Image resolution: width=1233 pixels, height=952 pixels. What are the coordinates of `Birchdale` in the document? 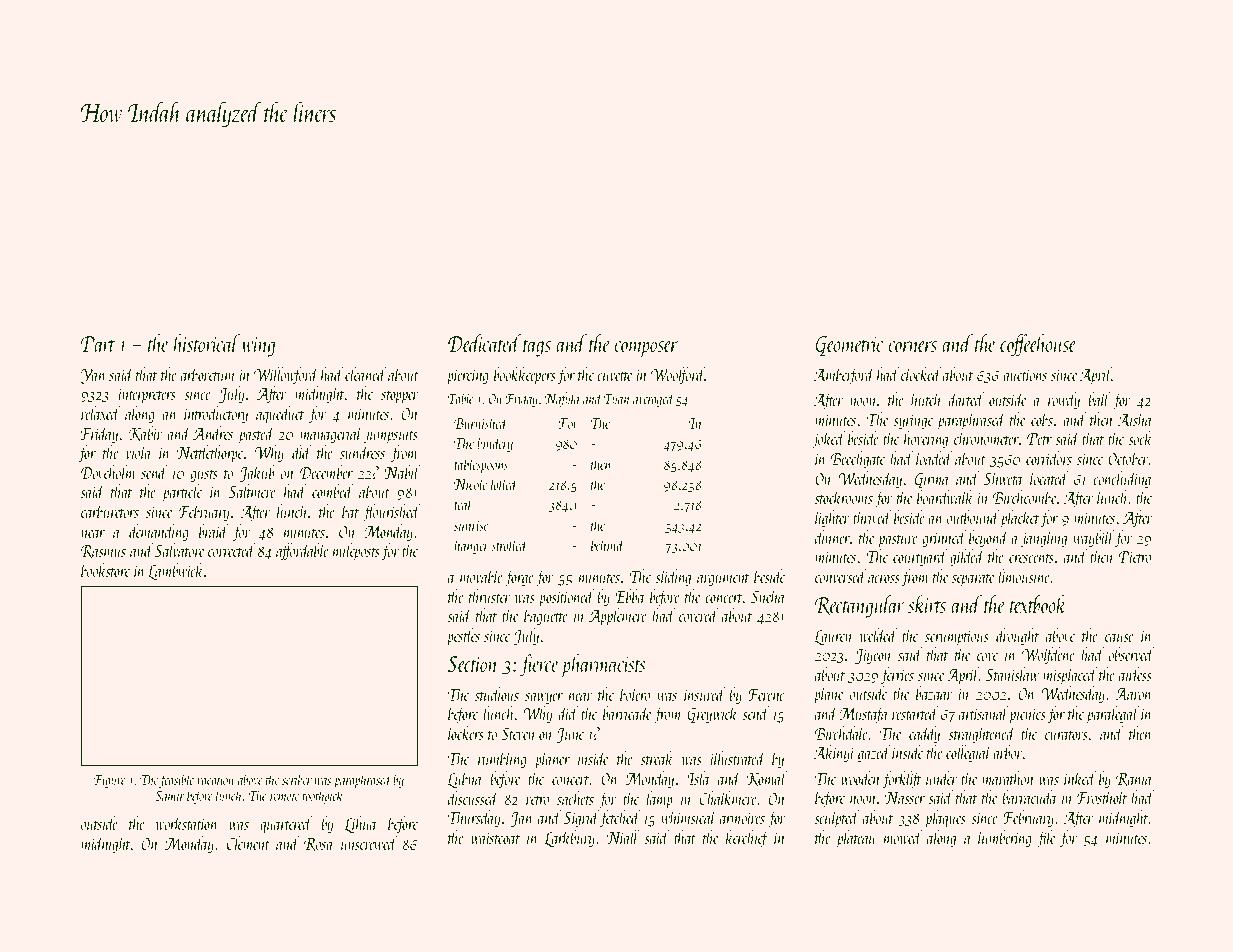 It's located at (842, 733).
